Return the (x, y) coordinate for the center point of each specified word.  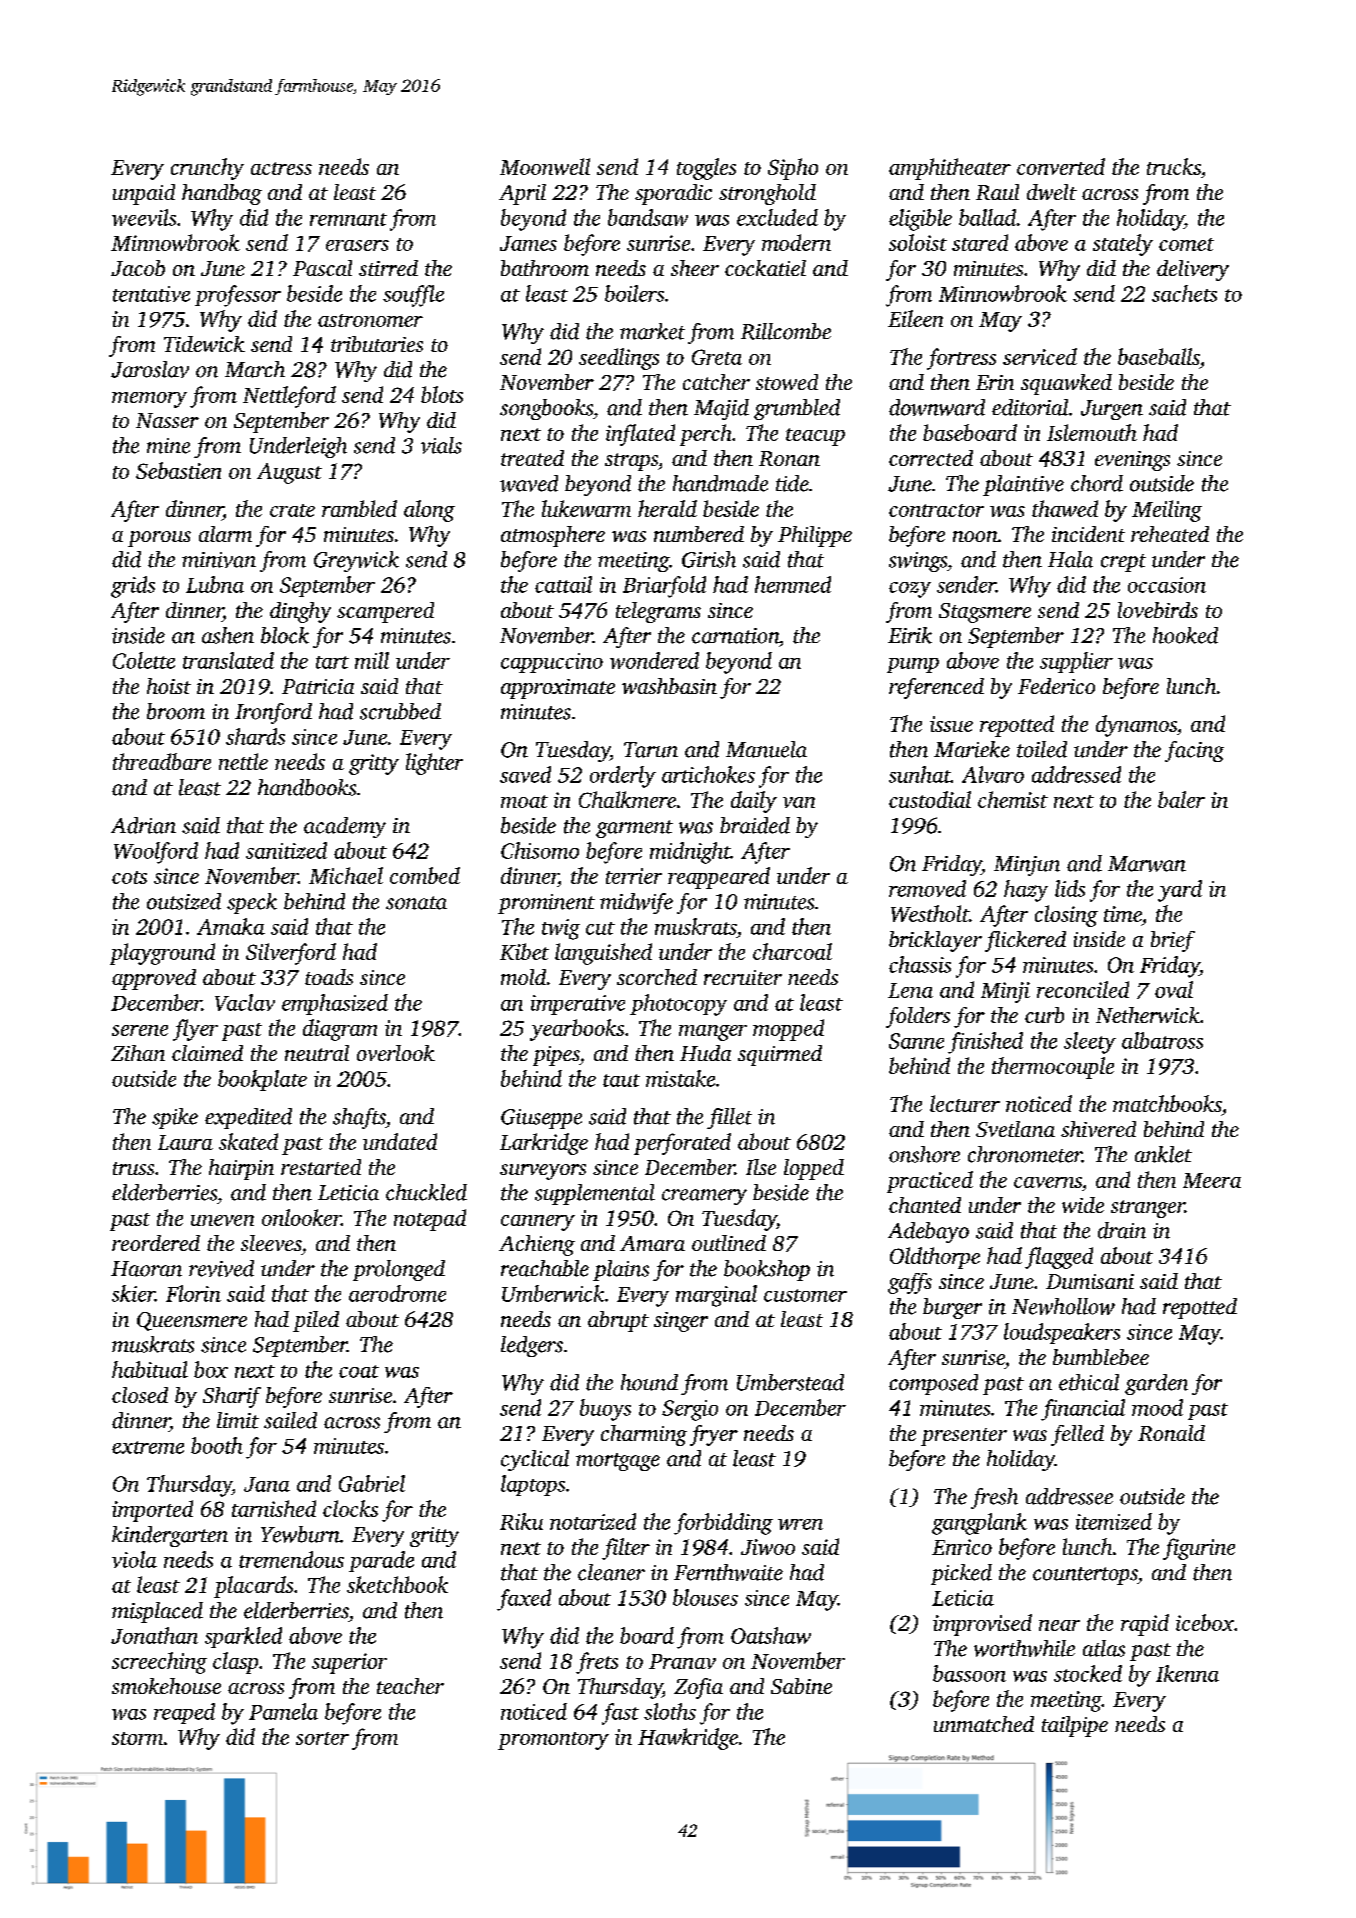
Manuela (766, 749)
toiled (1042, 749)
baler (1181, 799)
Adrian (143, 825)
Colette (144, 660)
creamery (704, 1197)
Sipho (793, 169)
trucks (1174, 166)
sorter (322, 1738)
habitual (150, 1369)
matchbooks (1167, 1103)
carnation (735, 636)
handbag (222, 194)
